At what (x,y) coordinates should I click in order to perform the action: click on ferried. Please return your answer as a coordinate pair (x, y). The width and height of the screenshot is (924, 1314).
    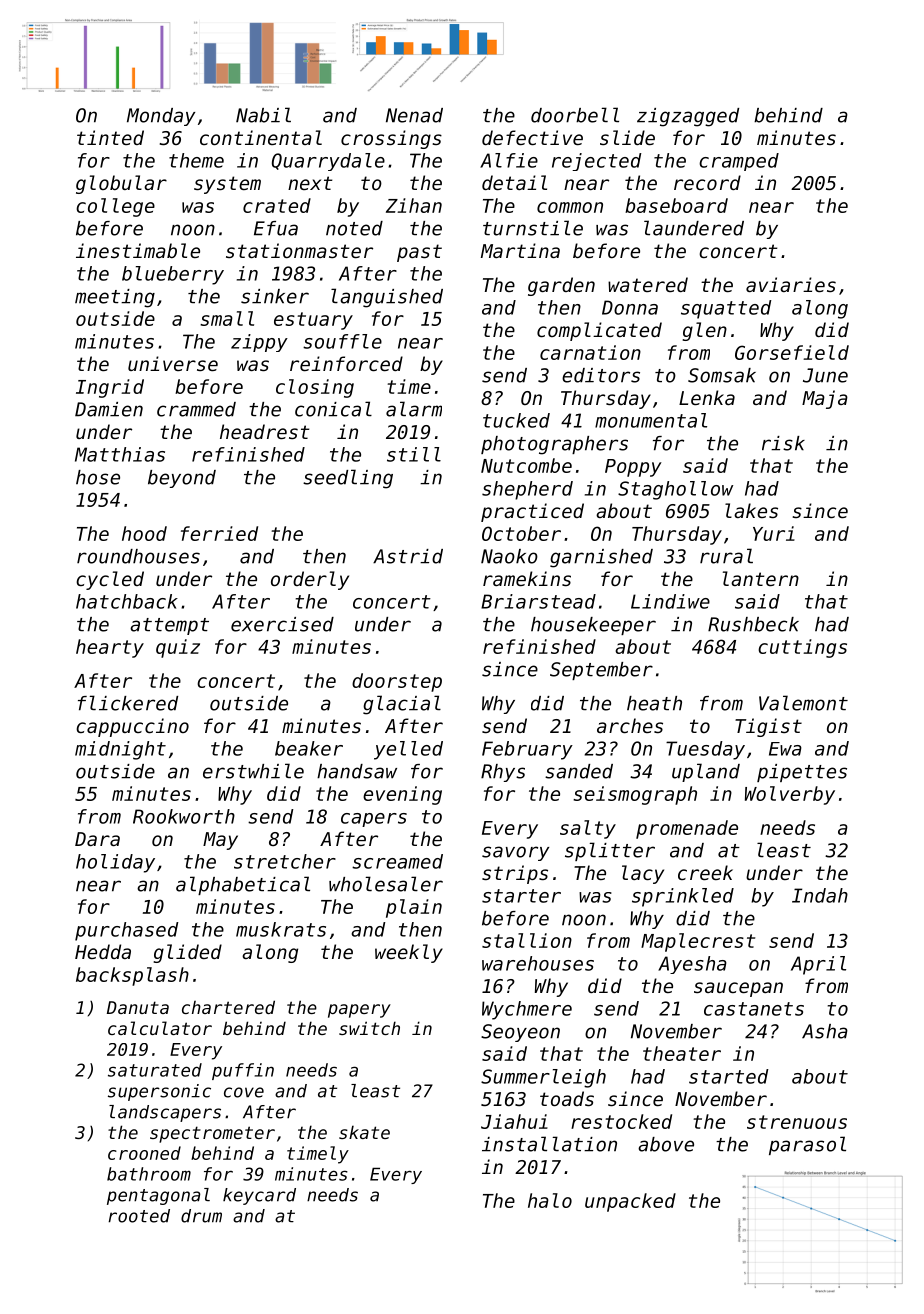
    Looking at the image, I should click on (219, 533).
